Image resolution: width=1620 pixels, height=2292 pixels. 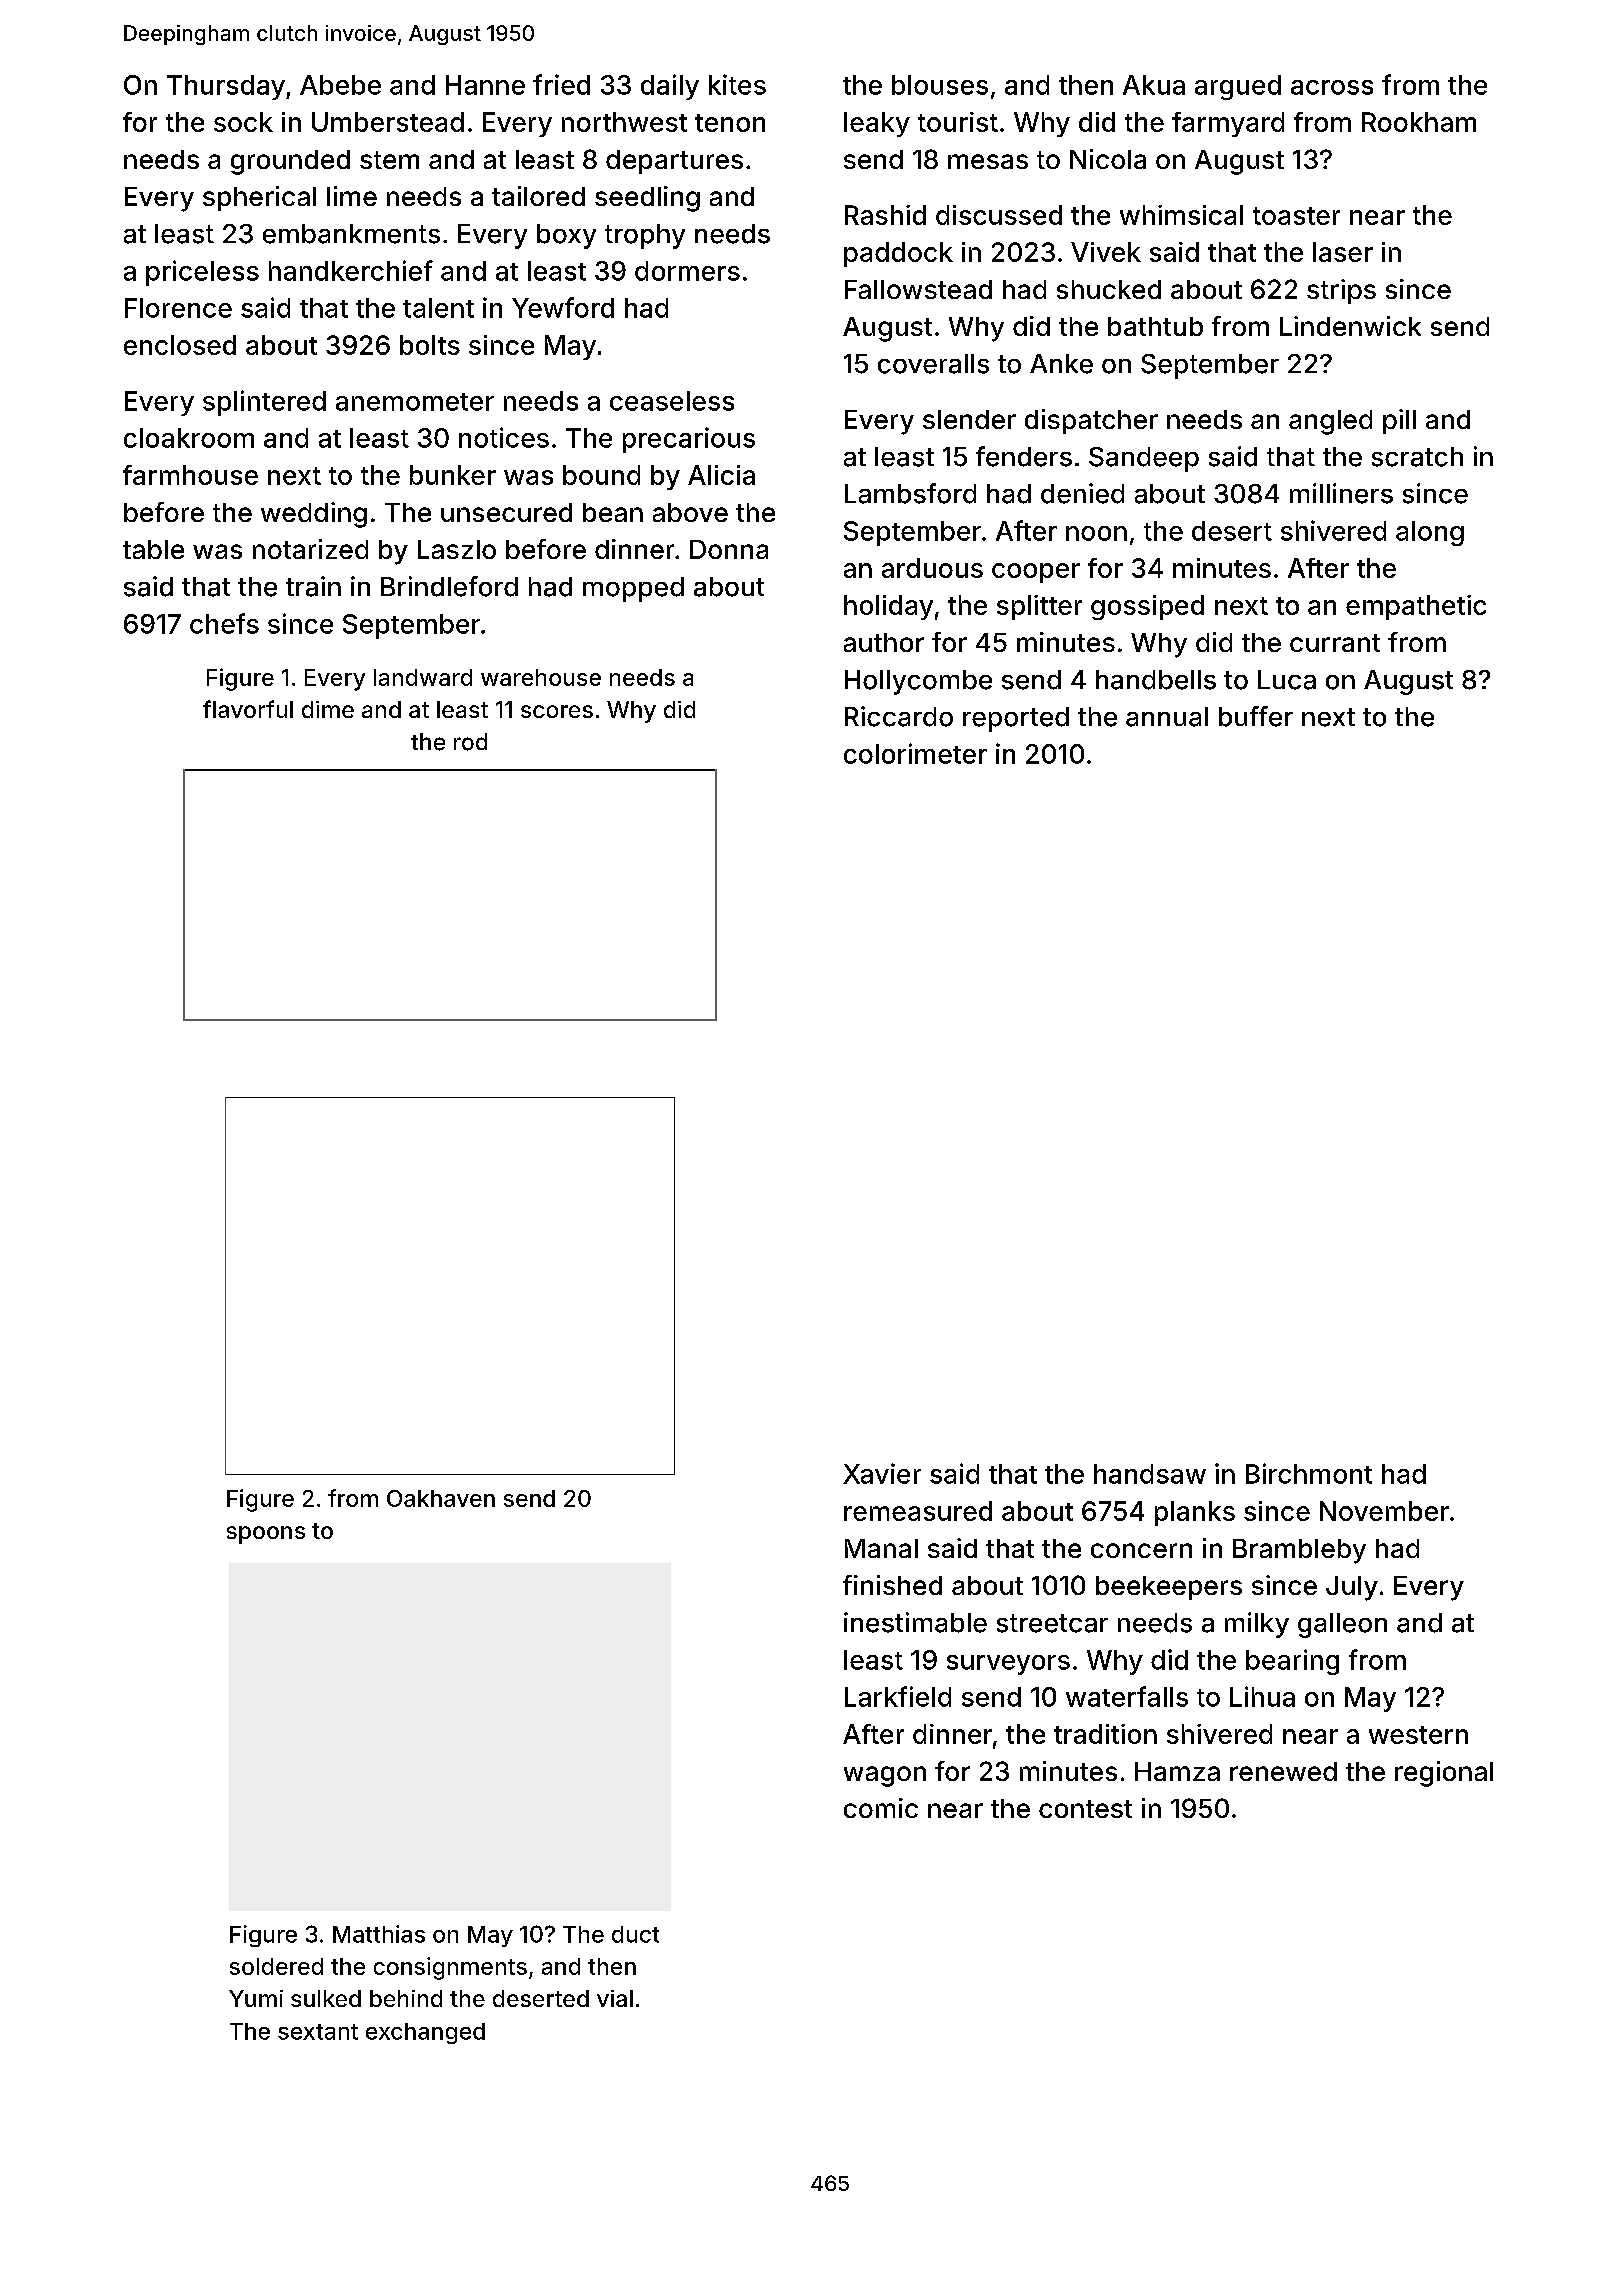 I want to click on November, so click(x=1384, y=1511).
